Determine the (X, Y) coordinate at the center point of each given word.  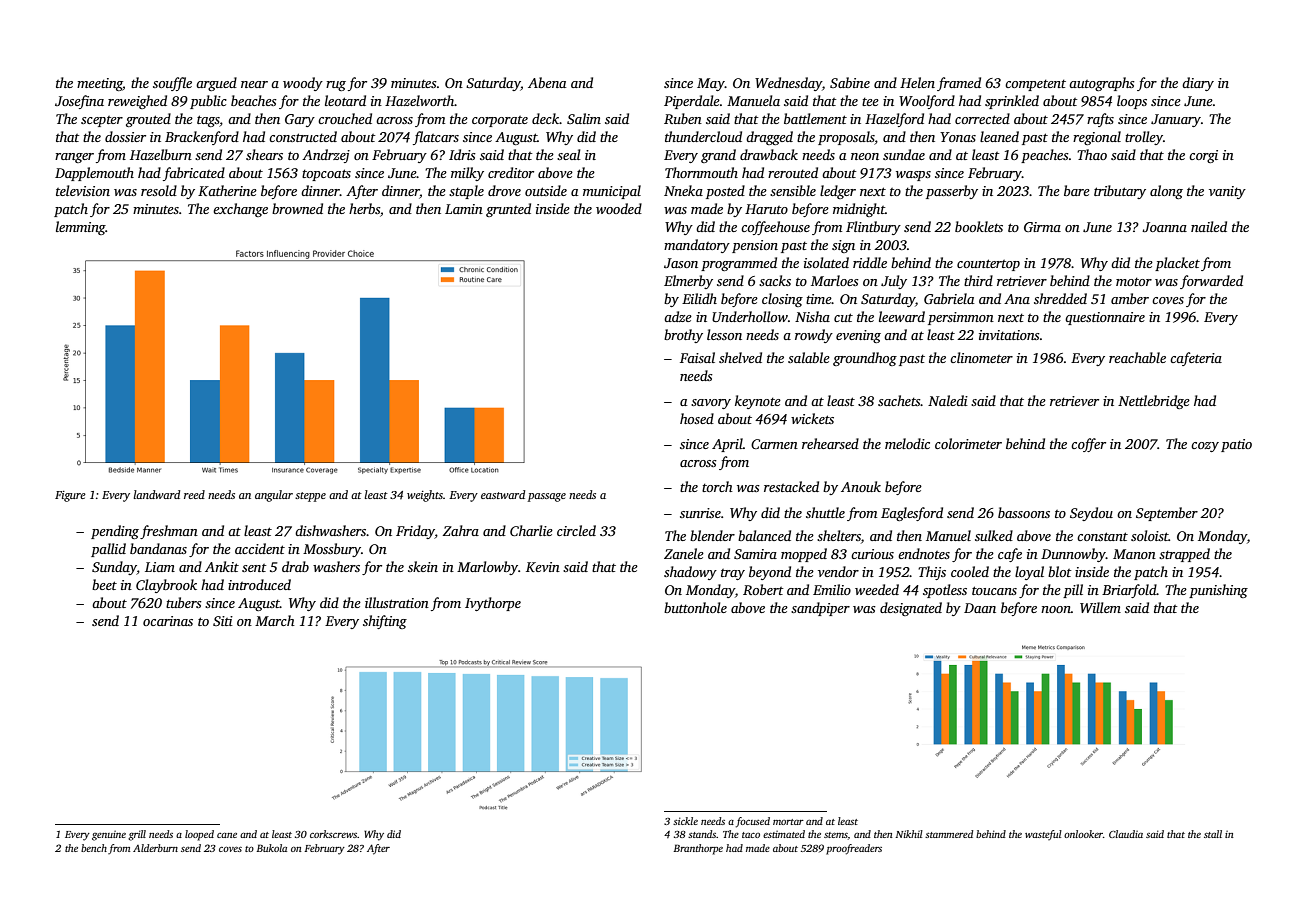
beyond (770, 573)
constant (1102, 536)
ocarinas (168, 621)
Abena (547, 82)
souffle (172, 84)
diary (1198, 84)
